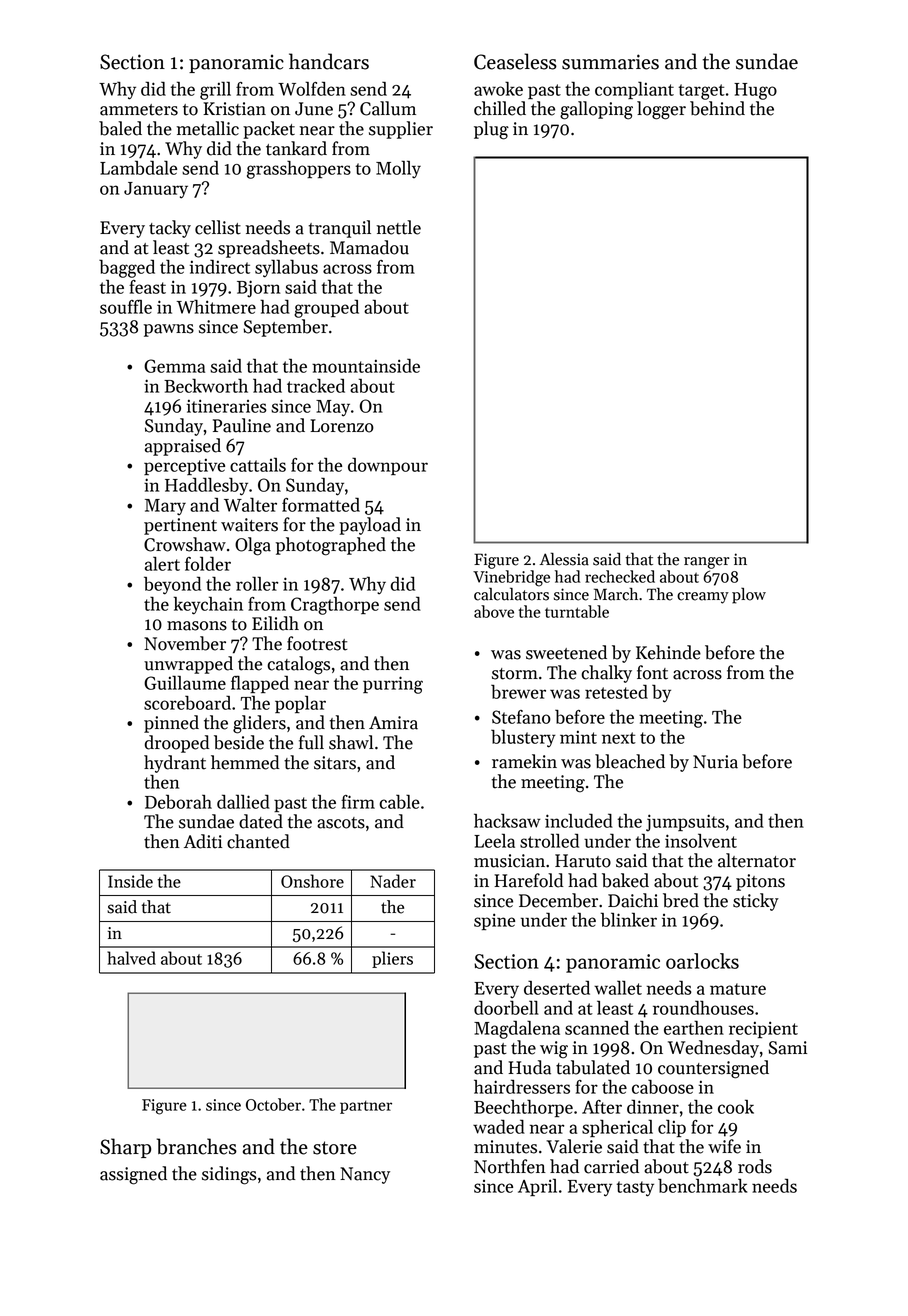  What do you see at coordinates (229, 1175) in the screenshot?
I see `sidings` at bounding box center [229, 1175].
